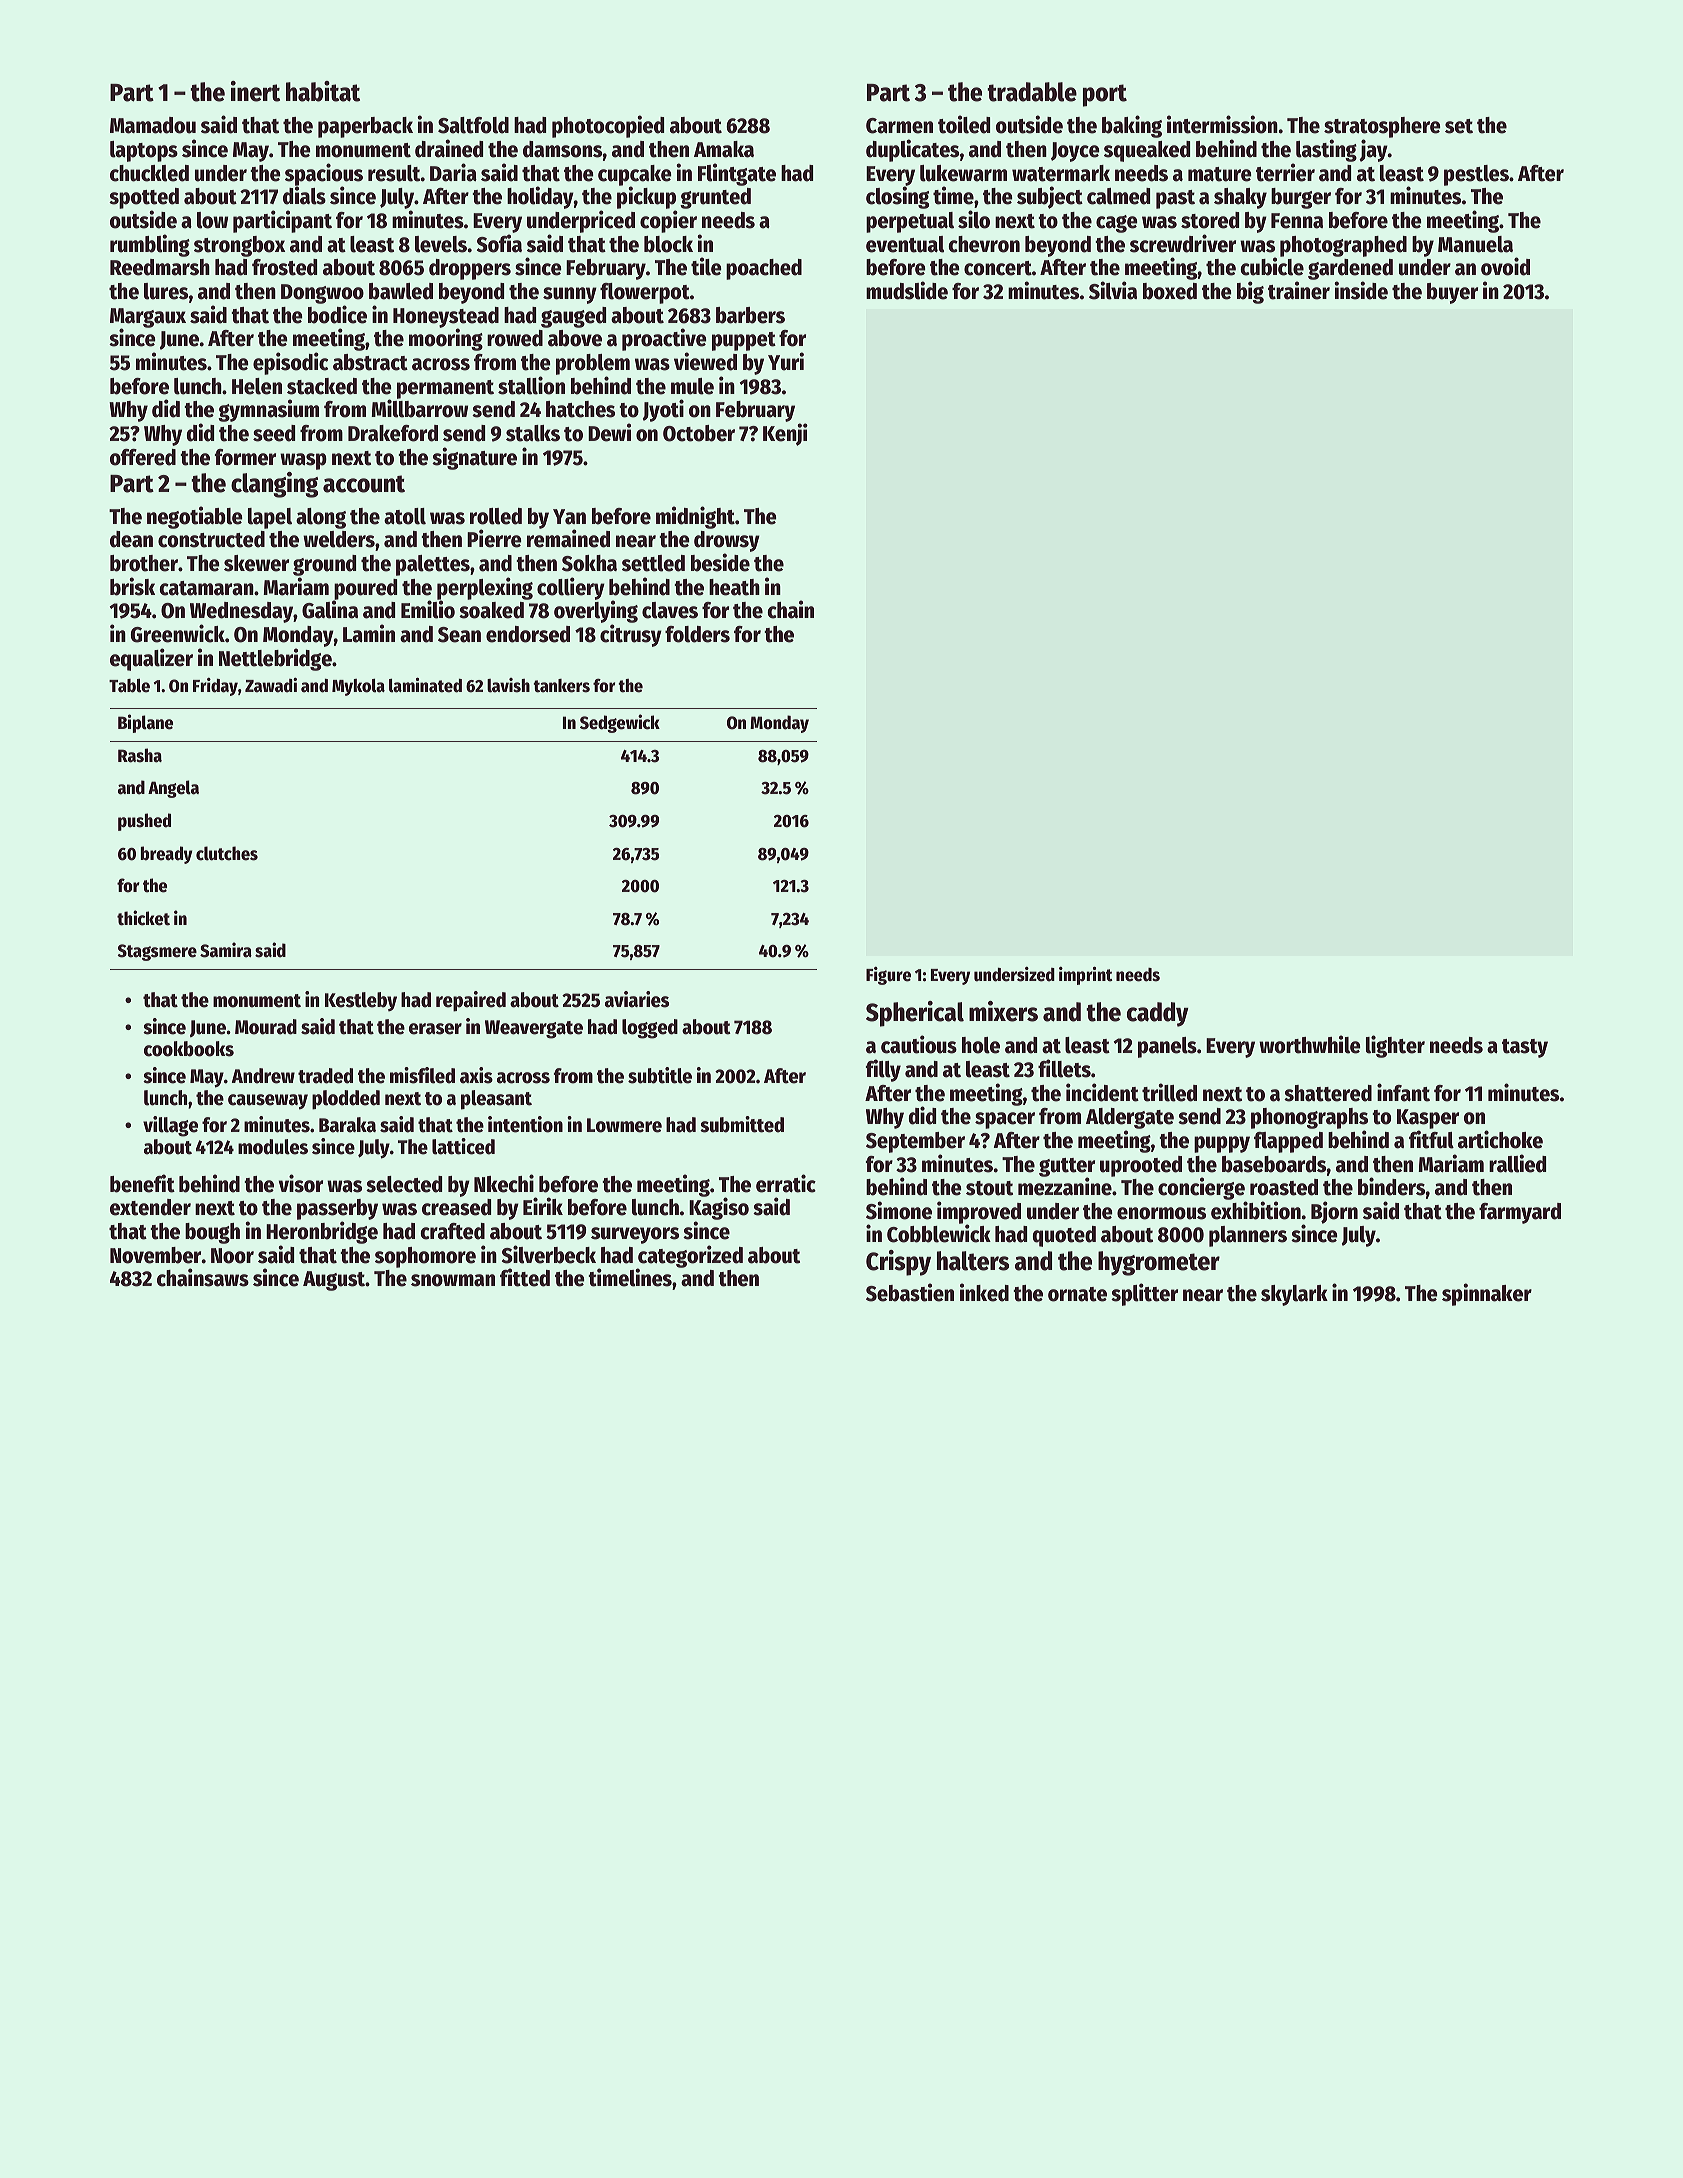 The height and width of the screenshot is (2178, 1683). I want to click on heath, so click(734, 587).
